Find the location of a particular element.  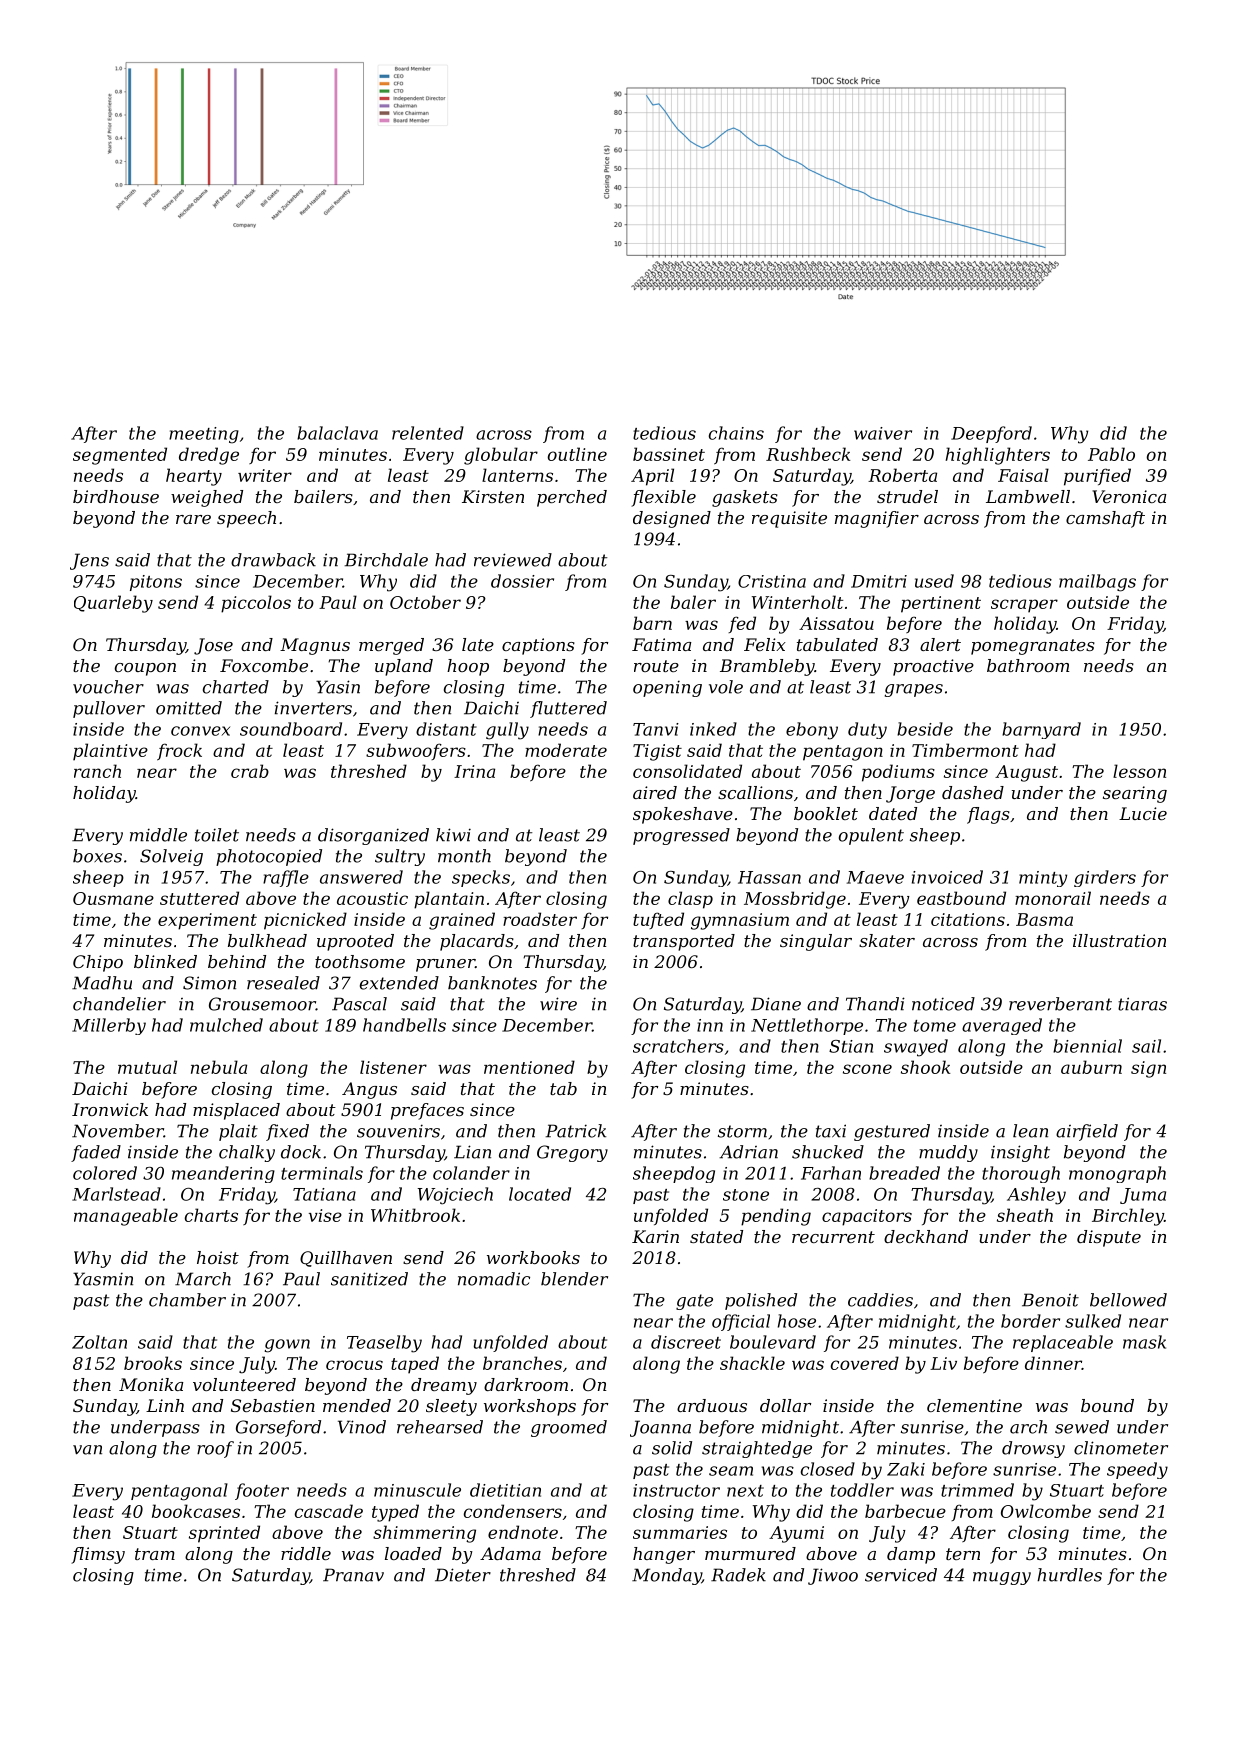

bassinet is located at coordinates (669, 454).
